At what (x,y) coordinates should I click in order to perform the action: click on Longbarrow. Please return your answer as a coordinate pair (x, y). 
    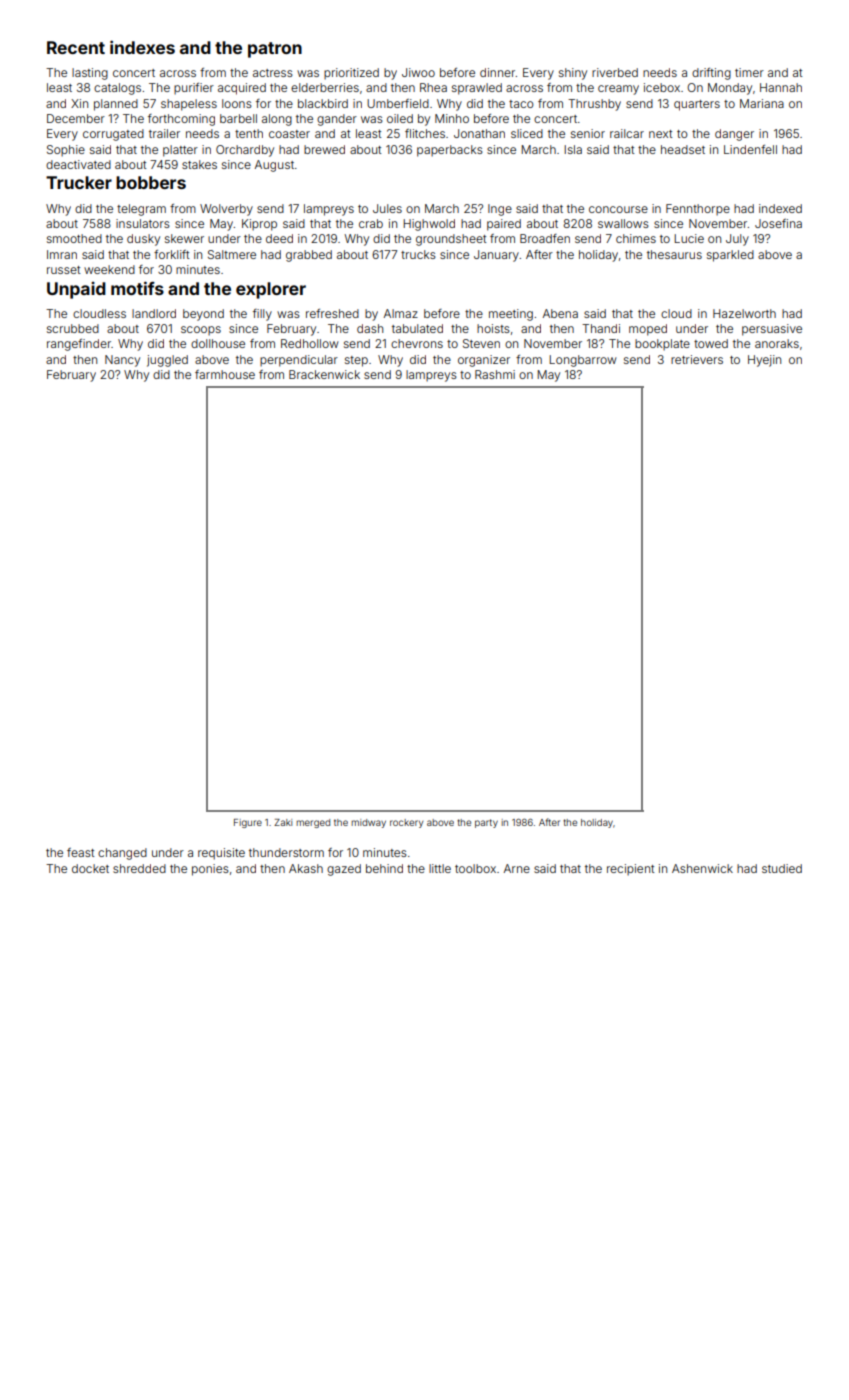
    Looking at the image, I should click on (583, 361).
